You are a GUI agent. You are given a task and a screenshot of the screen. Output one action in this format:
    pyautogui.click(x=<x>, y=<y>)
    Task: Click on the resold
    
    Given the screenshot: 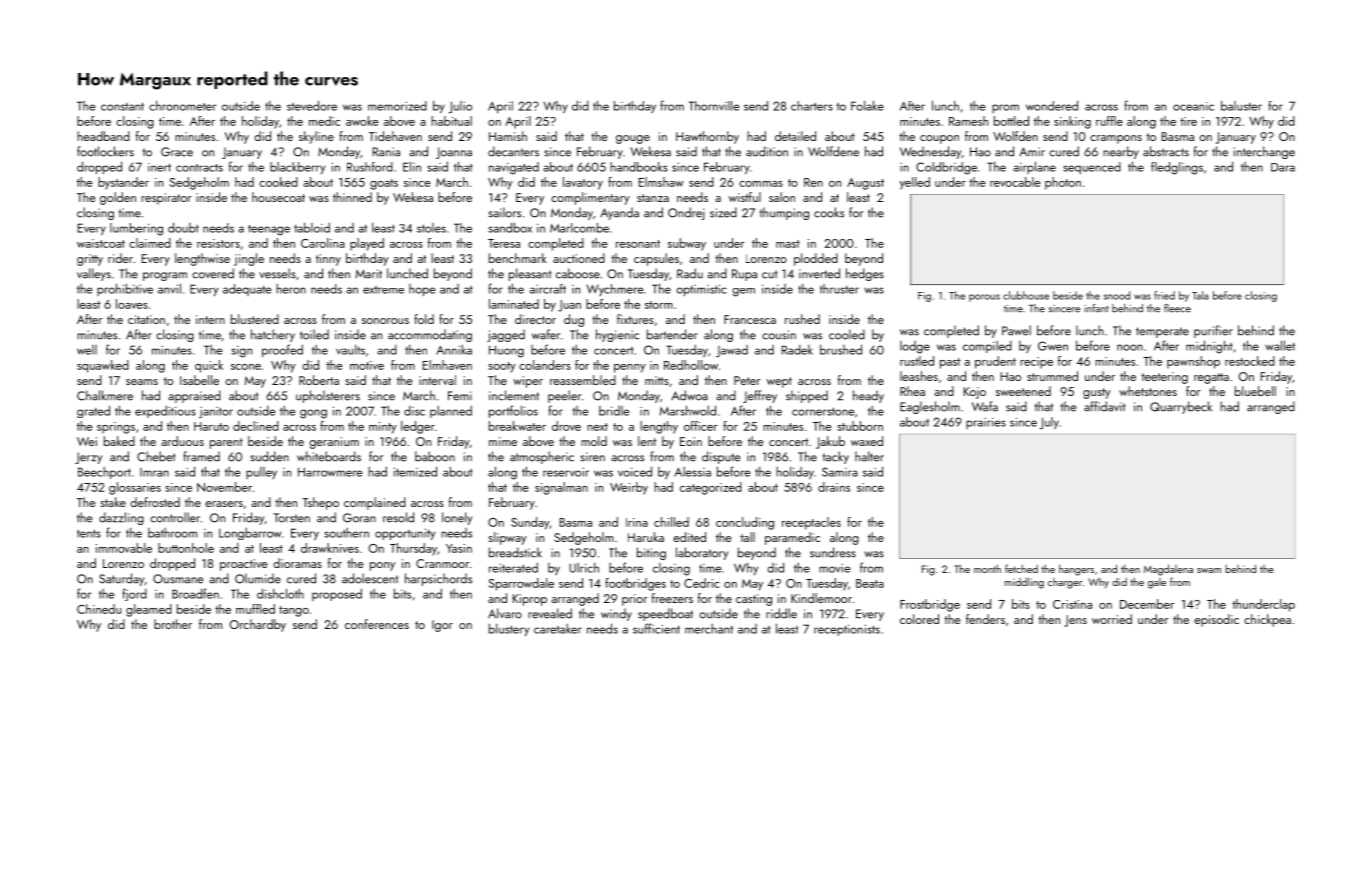 What is the action you would take?
    pyautogui.click(x=398, y=517)
